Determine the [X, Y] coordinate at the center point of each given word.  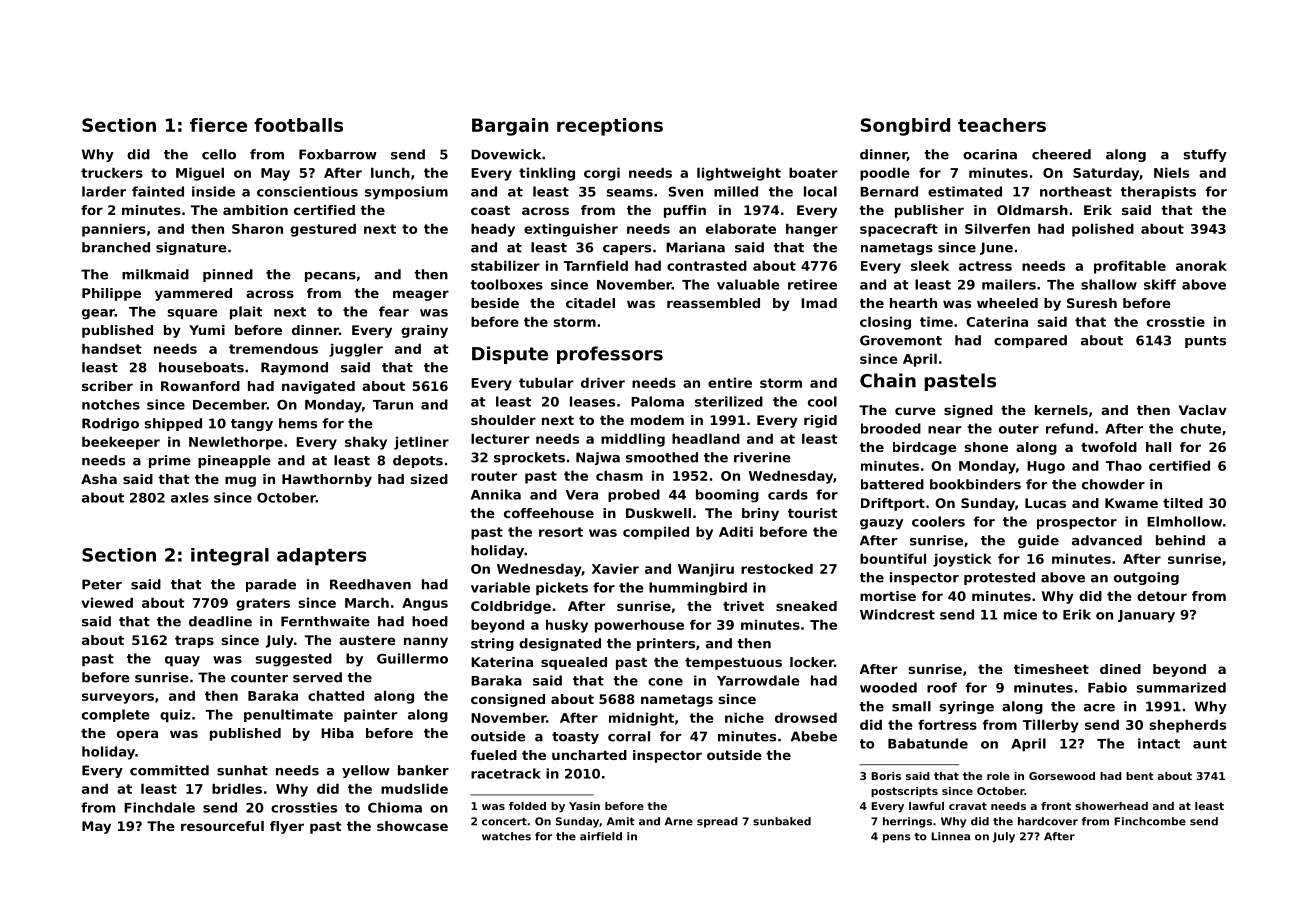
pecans [330, 277]
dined [1120, 669]
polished [1103, 230]
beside [495, 303]
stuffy [1205, 155]
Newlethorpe [236, 443]
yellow [366, 771]
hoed [430, 621]
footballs [298, 125]
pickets [562, 589]
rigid [820, 421]
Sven [686, 191]
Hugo [1046, 467]
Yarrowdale [758, 680]
